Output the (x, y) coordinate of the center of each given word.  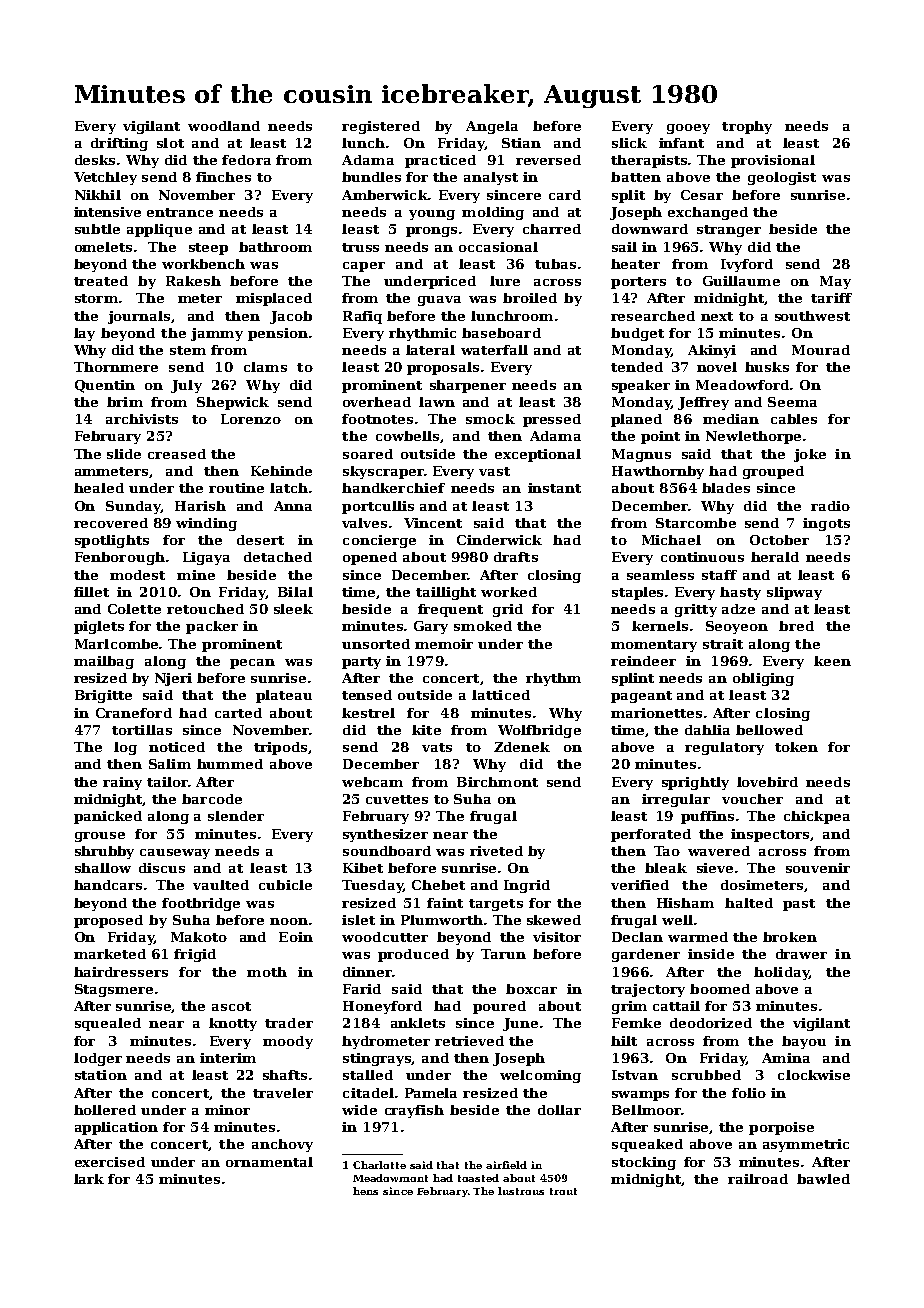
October (779, 540)
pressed (552, 420)
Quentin (105, 386)
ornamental (269, 1162)
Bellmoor (646, 1110)
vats (437, 747)
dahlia (707, 730)
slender (236, 816)
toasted (478, 1178)
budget (637, 334)
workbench (203, 264)
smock (490, 419)
